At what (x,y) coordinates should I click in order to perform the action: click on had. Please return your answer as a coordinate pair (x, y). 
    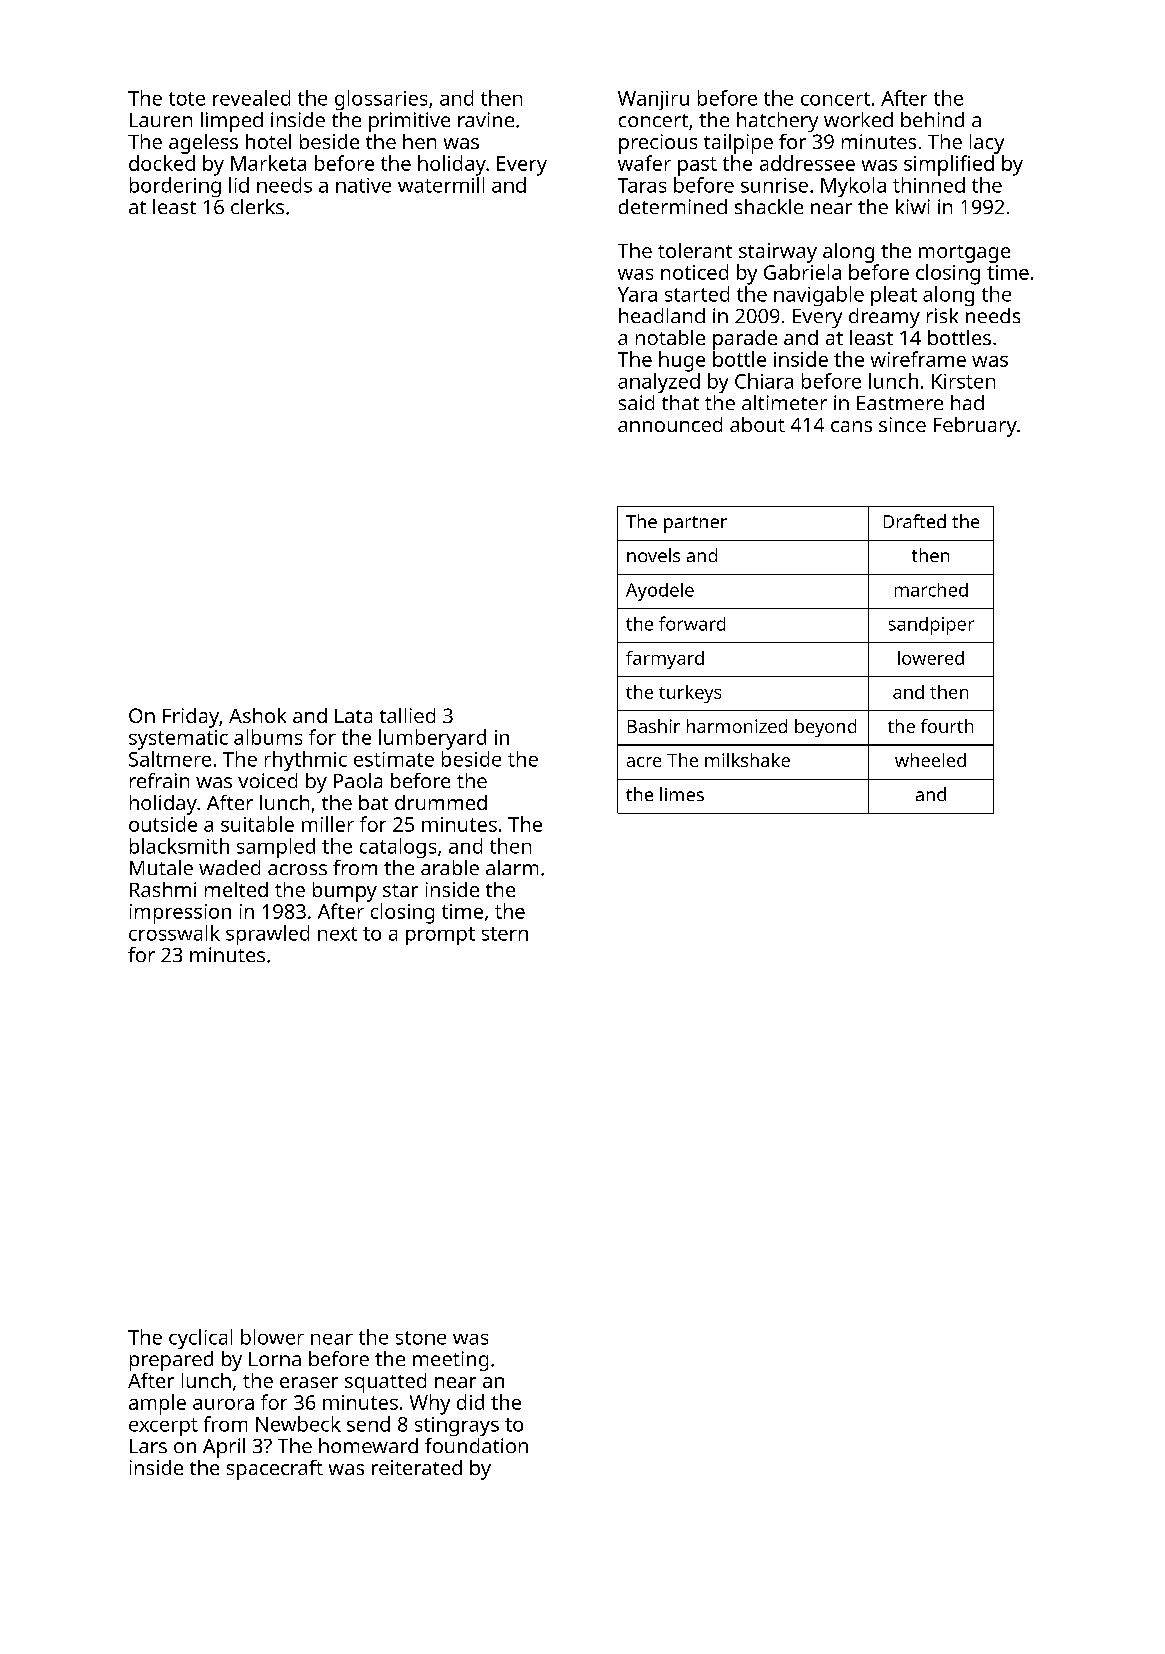
    Looking at the image, I should click on (967, 402).
